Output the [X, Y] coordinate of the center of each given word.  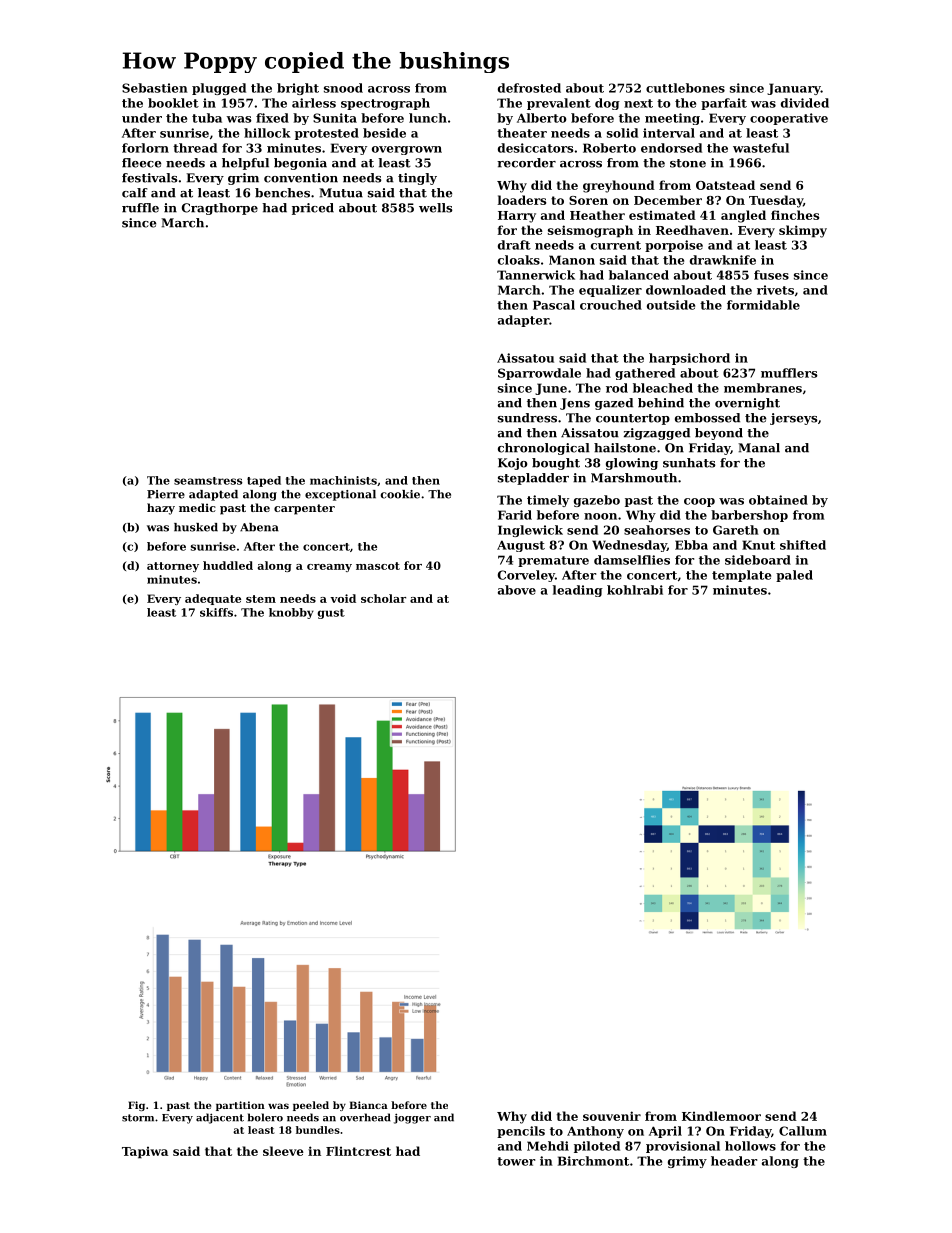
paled [794, 576]
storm [138, 1118]
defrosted [529, 88]
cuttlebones [685, 88]
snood [343, 88]
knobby [291, 613]
